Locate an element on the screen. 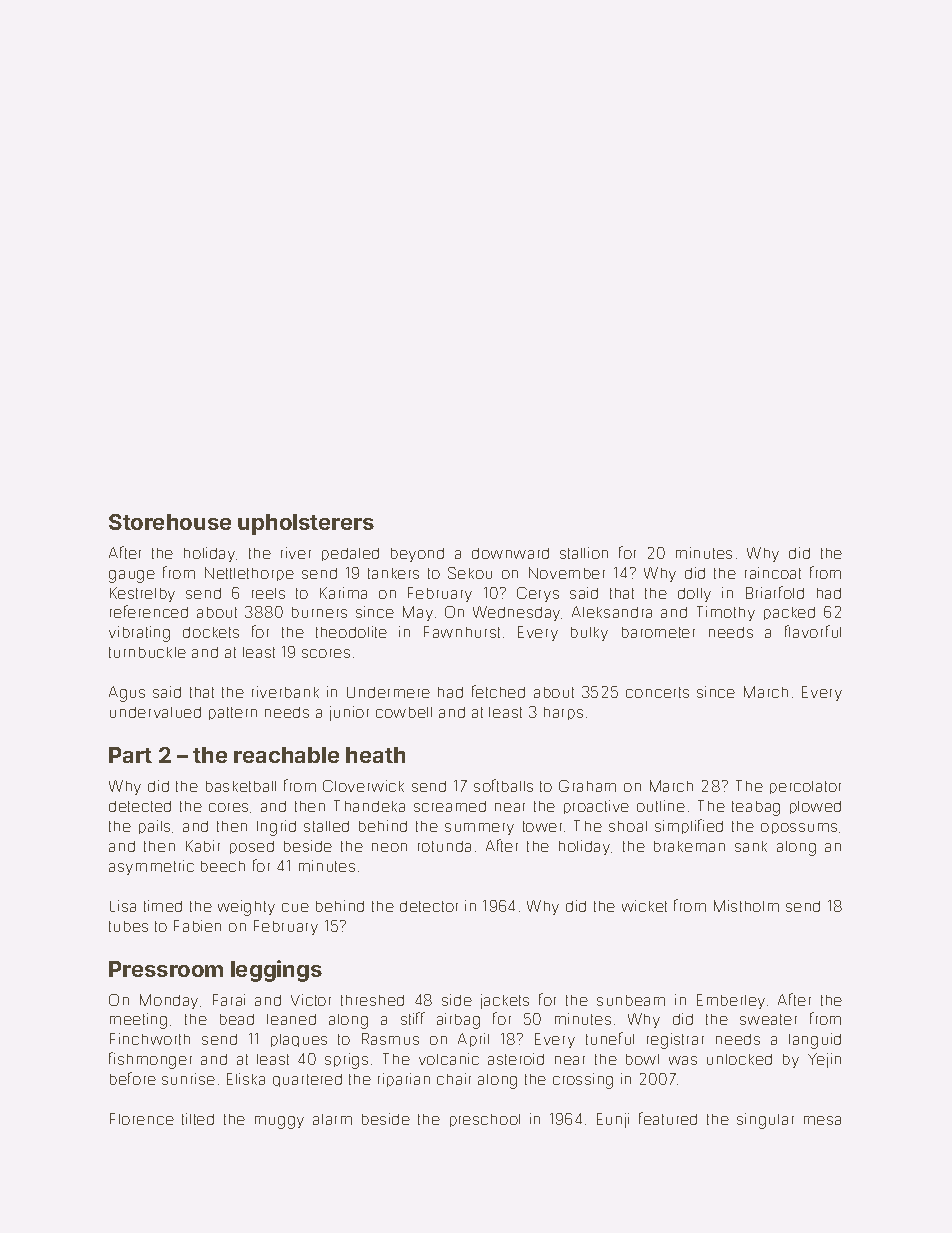 The height and width of the screenshot is (1233, 952). Timothy is located at coordinates (726, 613).
